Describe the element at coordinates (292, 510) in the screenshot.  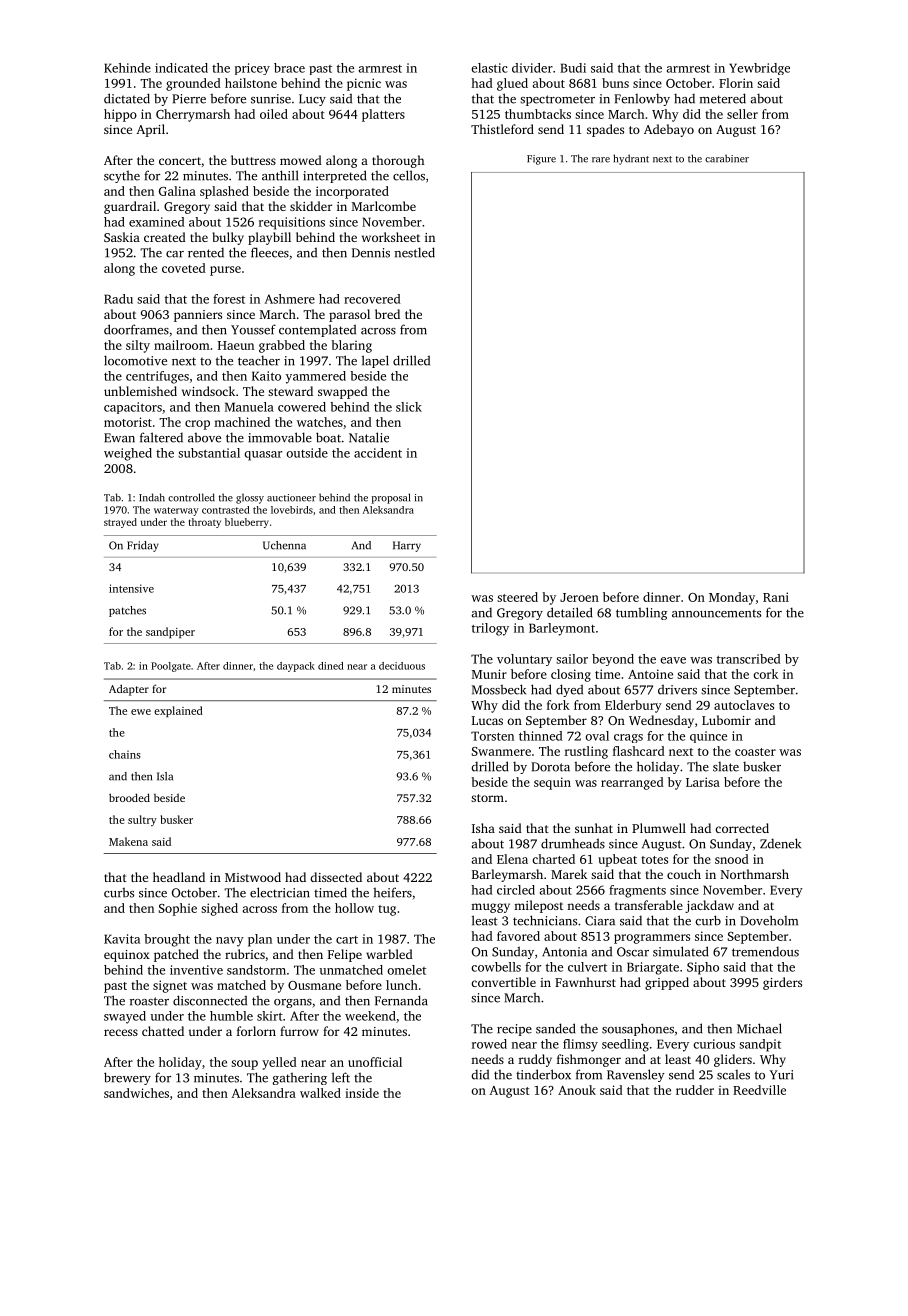
I see `lovebirds` at that location.
